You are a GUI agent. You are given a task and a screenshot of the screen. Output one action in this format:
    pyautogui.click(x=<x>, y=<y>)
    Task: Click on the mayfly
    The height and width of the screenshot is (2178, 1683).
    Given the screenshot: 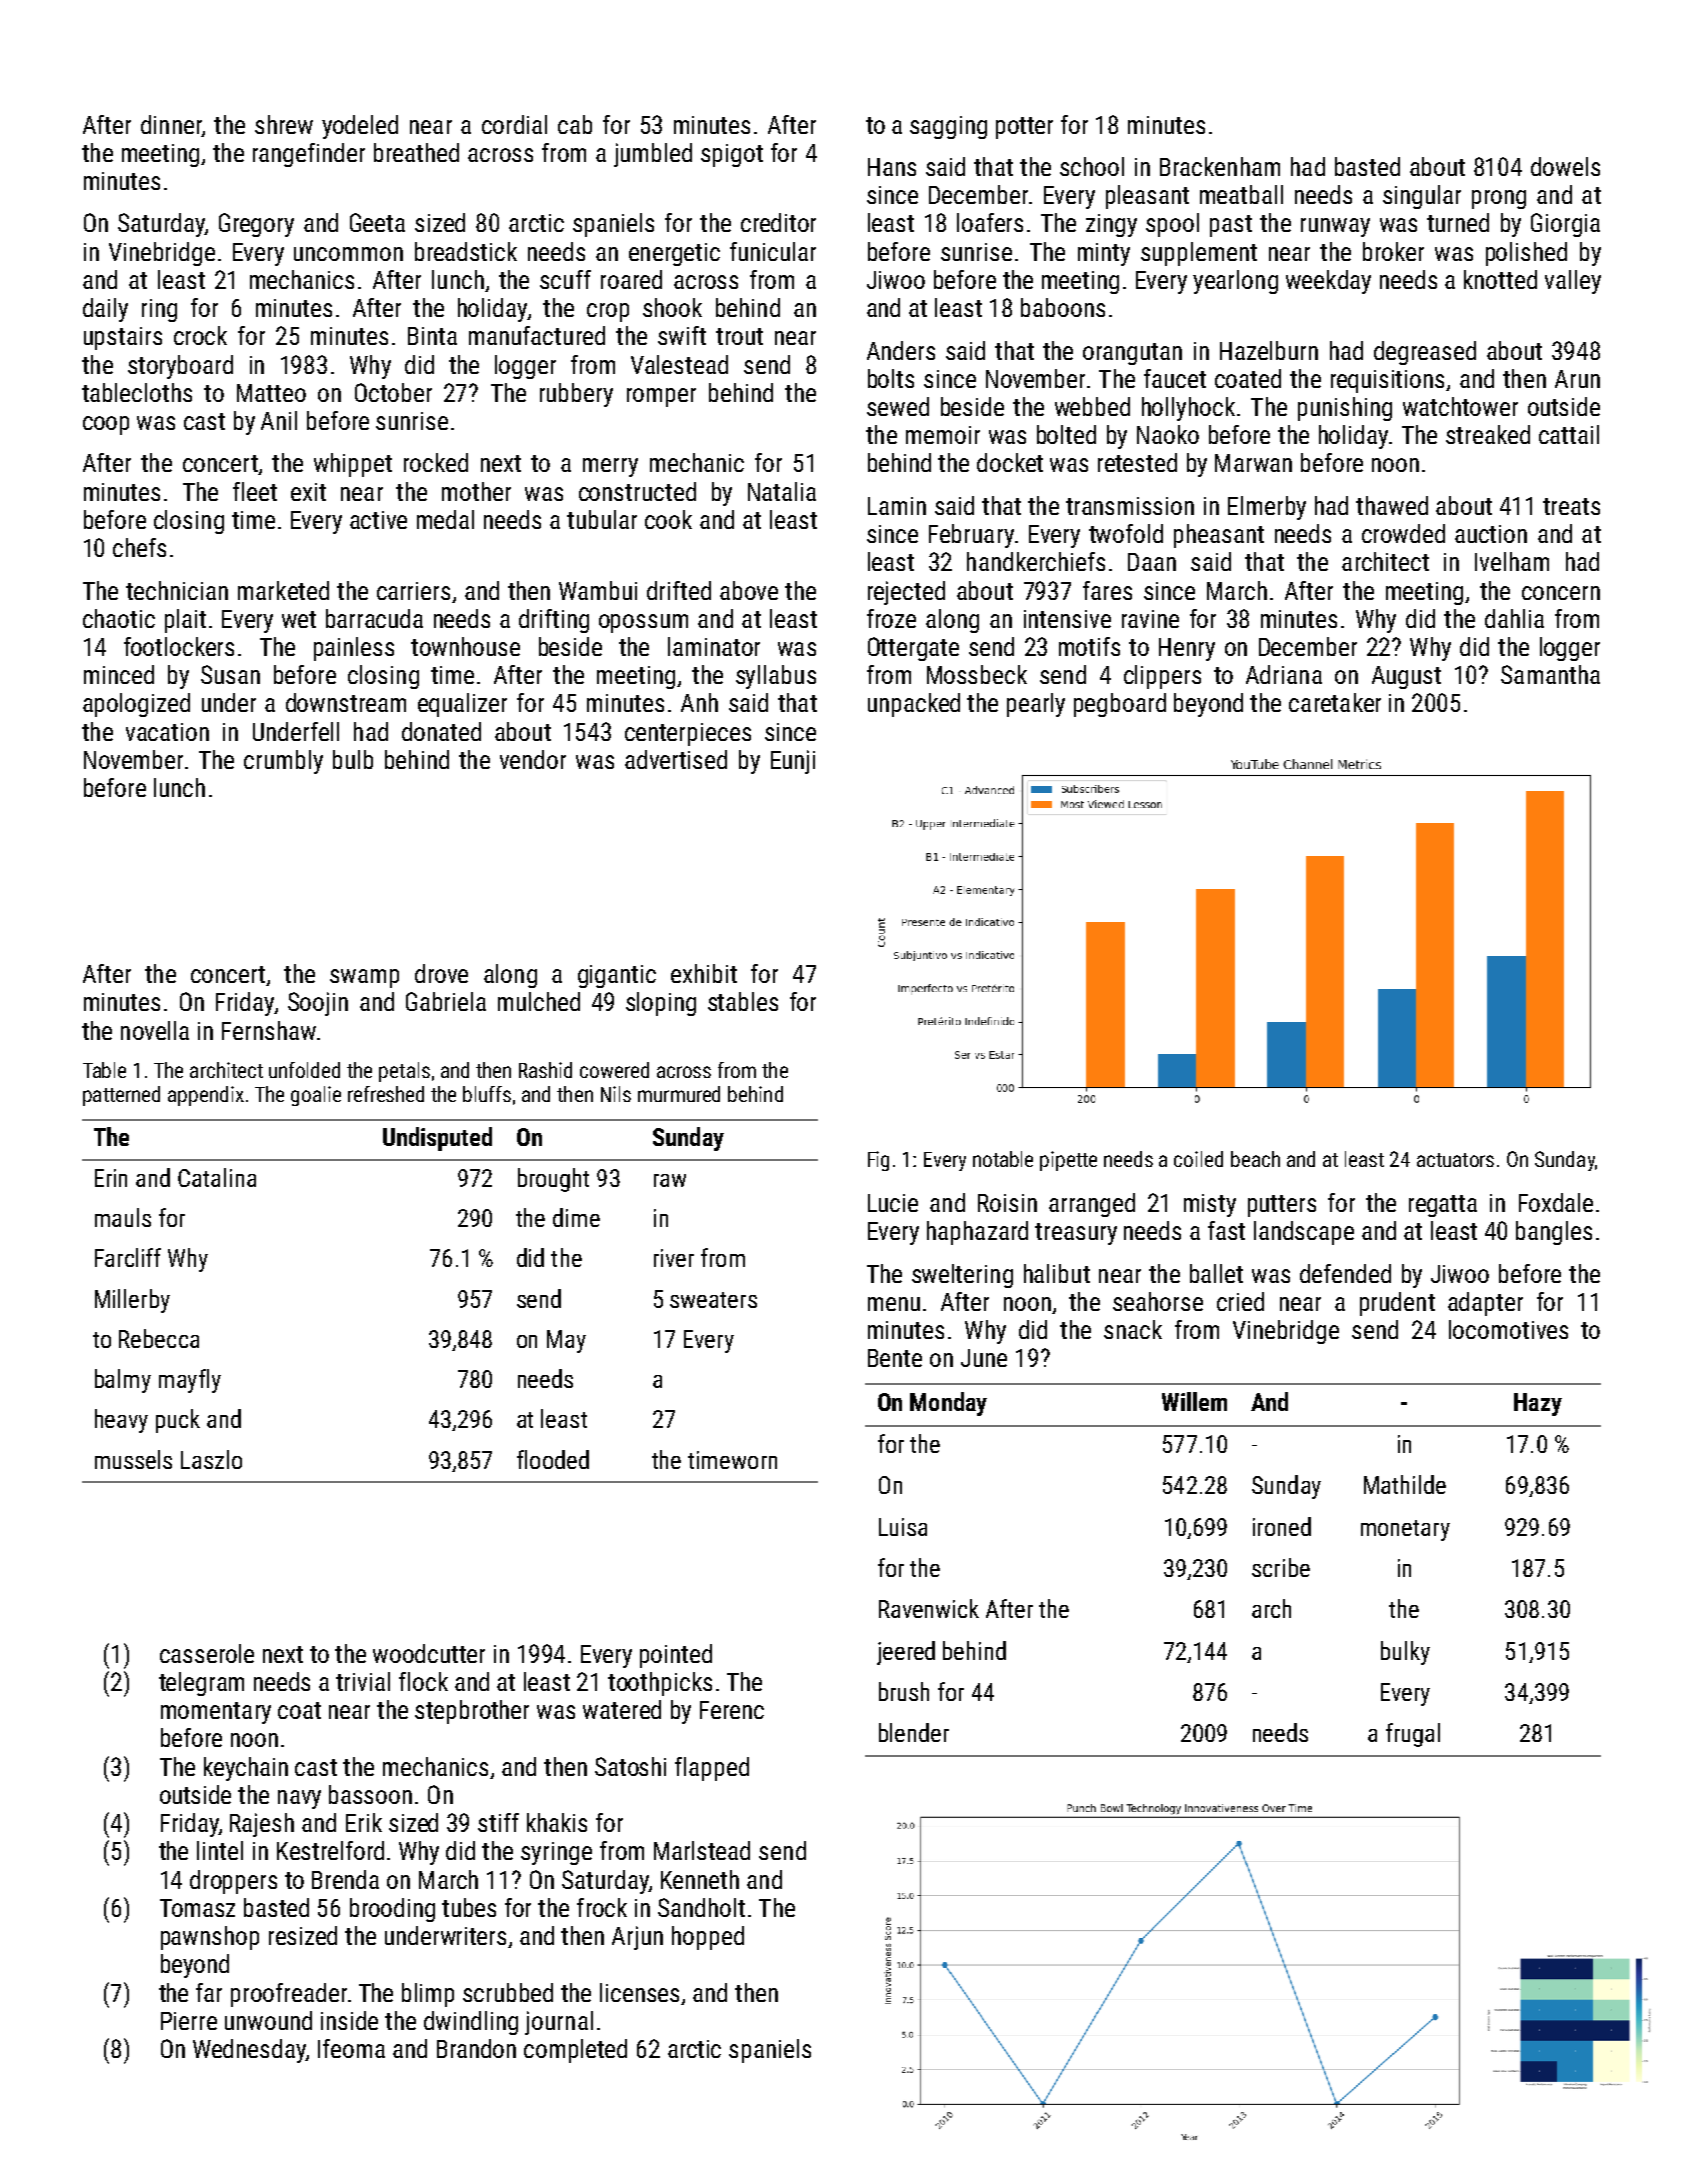 What is the action you would take?
    pyautogui.click(x=190, y=1381)
